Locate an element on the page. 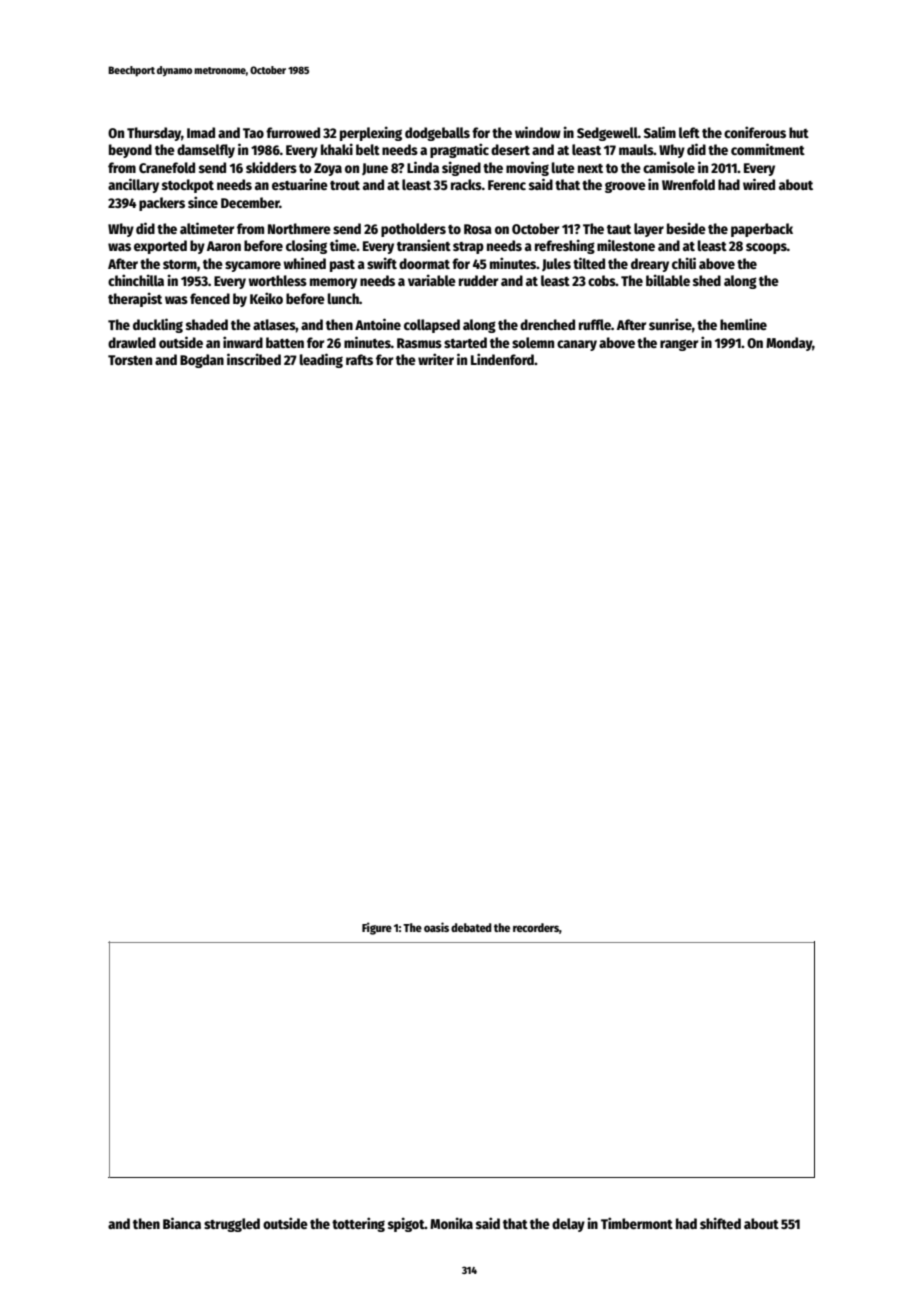 This page has width=924, height=1308. Bianca is located at coordinates (182, 1223).
